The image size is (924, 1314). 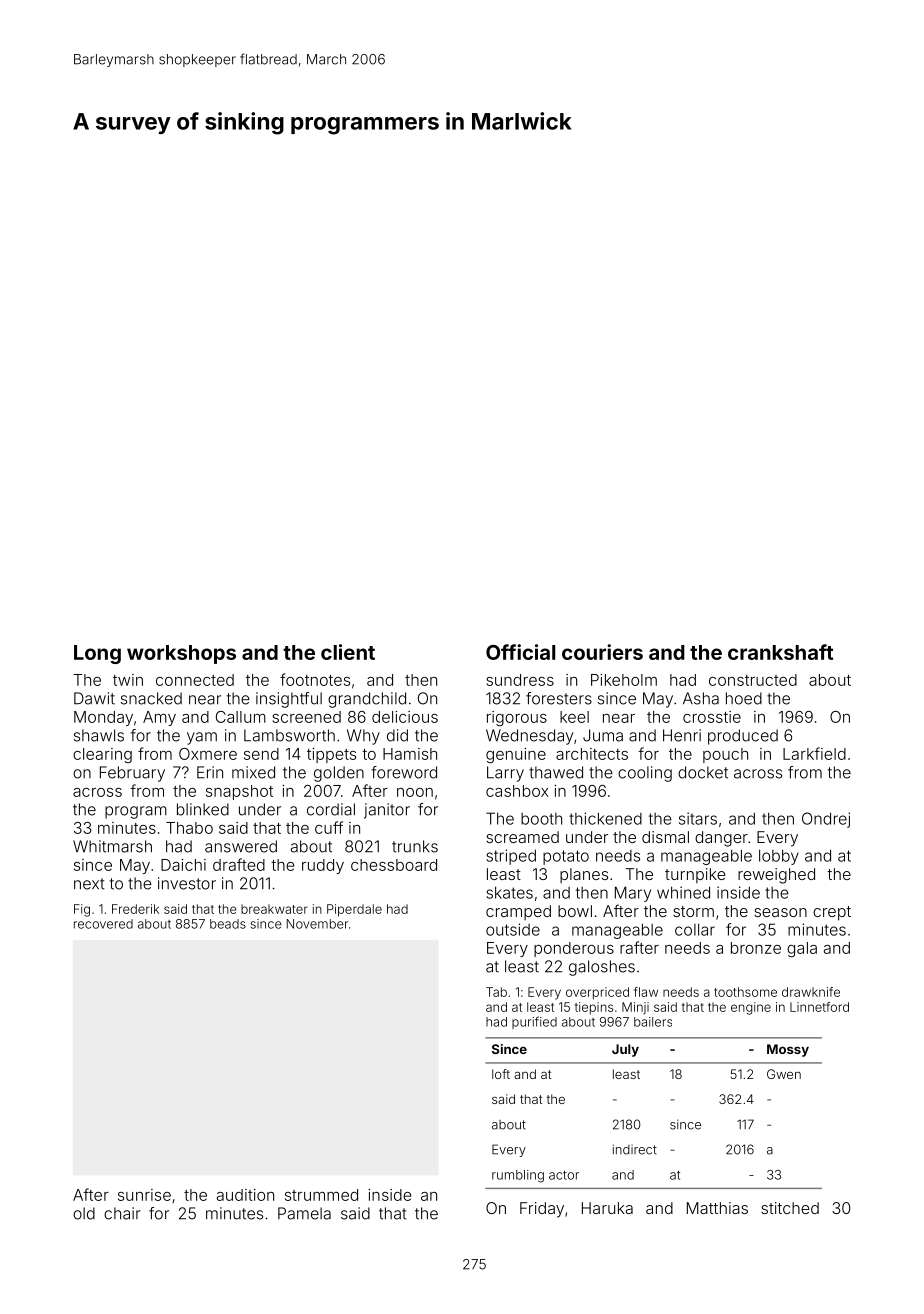 I want to click on November, so click(x=317, y=924).
